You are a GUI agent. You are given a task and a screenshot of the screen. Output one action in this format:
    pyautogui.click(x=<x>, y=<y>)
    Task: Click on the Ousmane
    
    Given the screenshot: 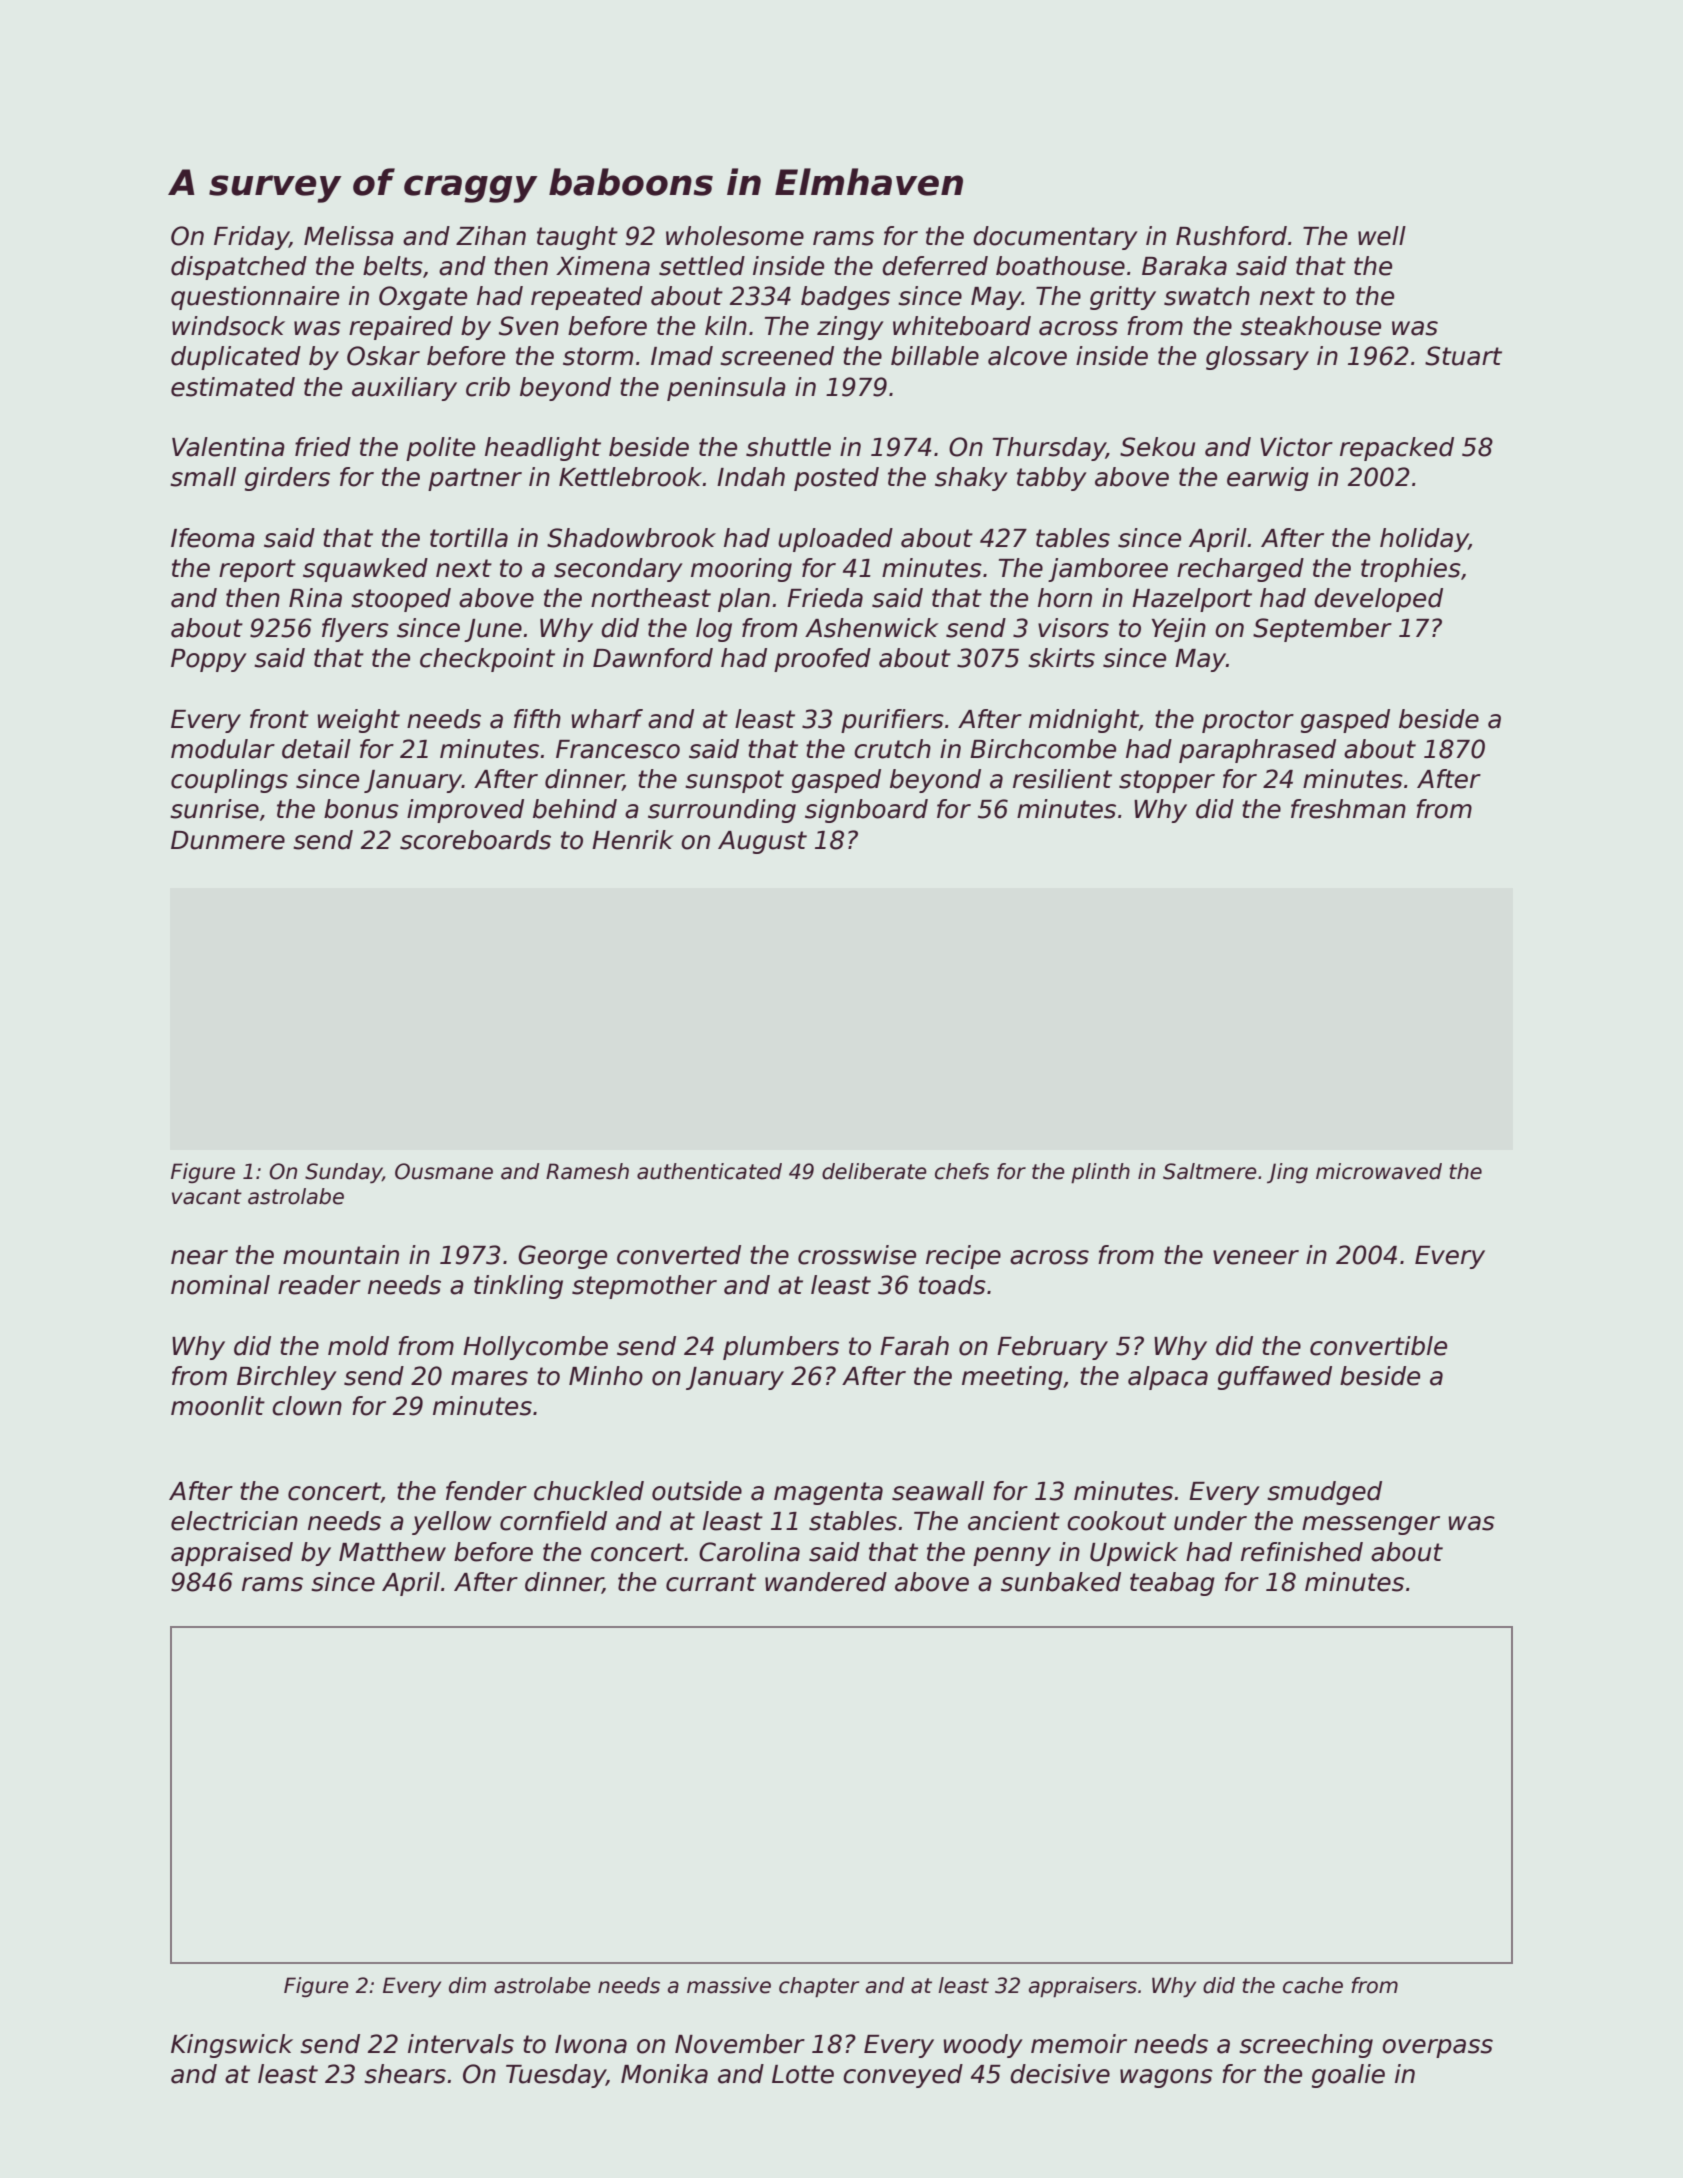 What is the action you would take?
    pyautogui.click(x=444, y=1171)
